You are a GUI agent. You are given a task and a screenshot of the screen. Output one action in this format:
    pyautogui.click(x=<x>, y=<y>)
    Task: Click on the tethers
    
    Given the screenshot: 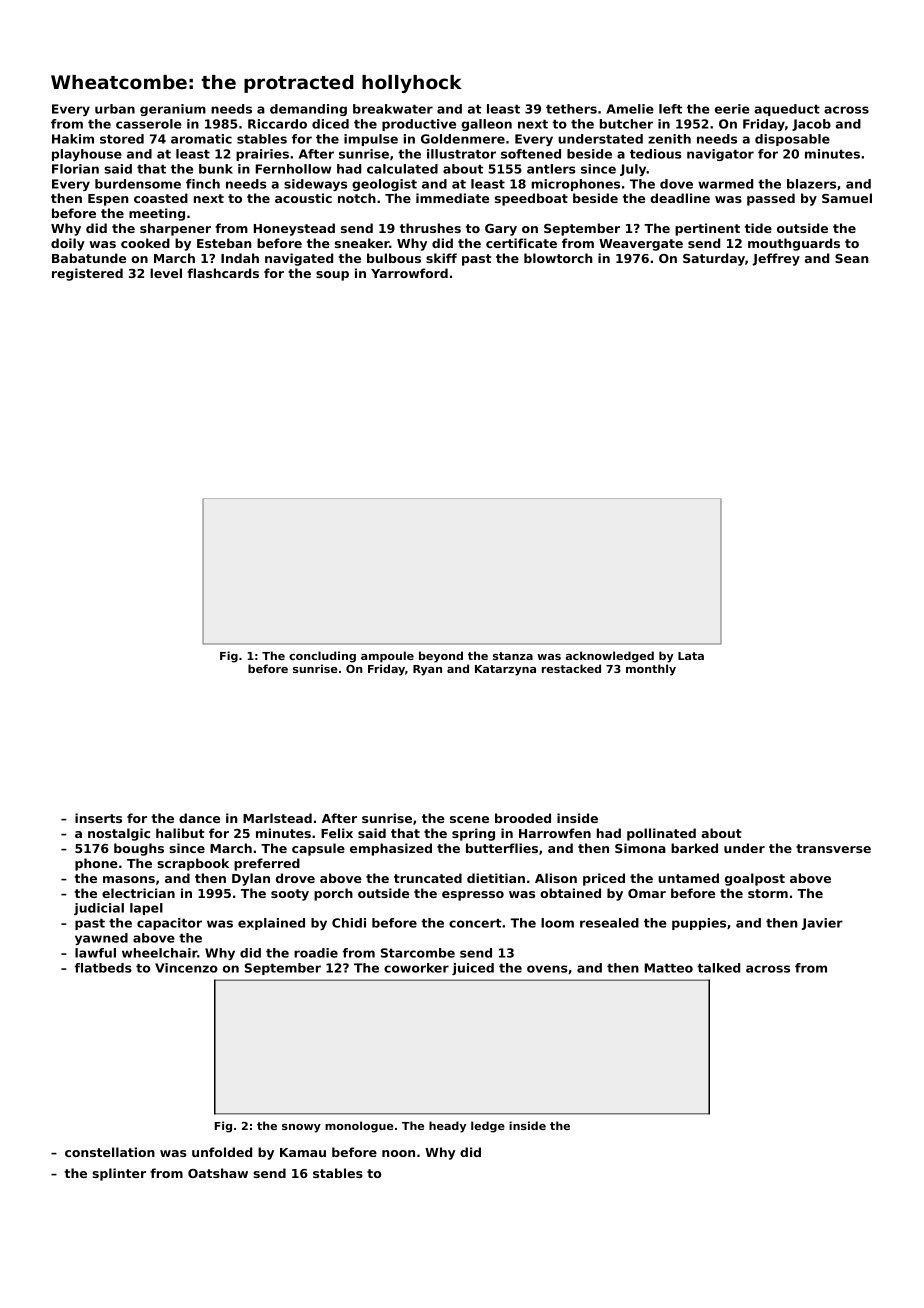 What is the action you would take?
    pyautogui.click(x=571, y=109)
